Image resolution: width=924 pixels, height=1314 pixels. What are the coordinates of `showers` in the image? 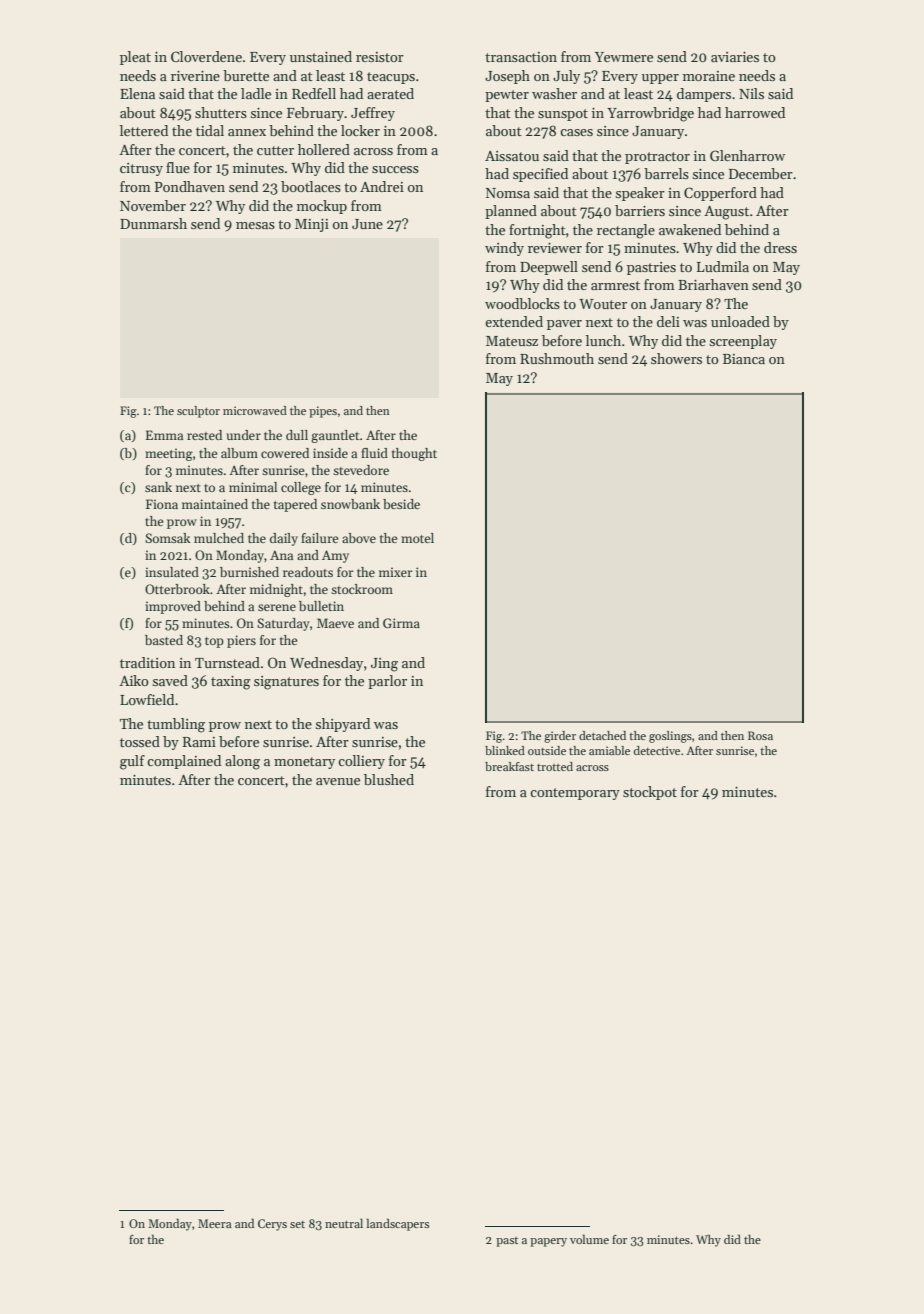 It's located at (676, 358).
